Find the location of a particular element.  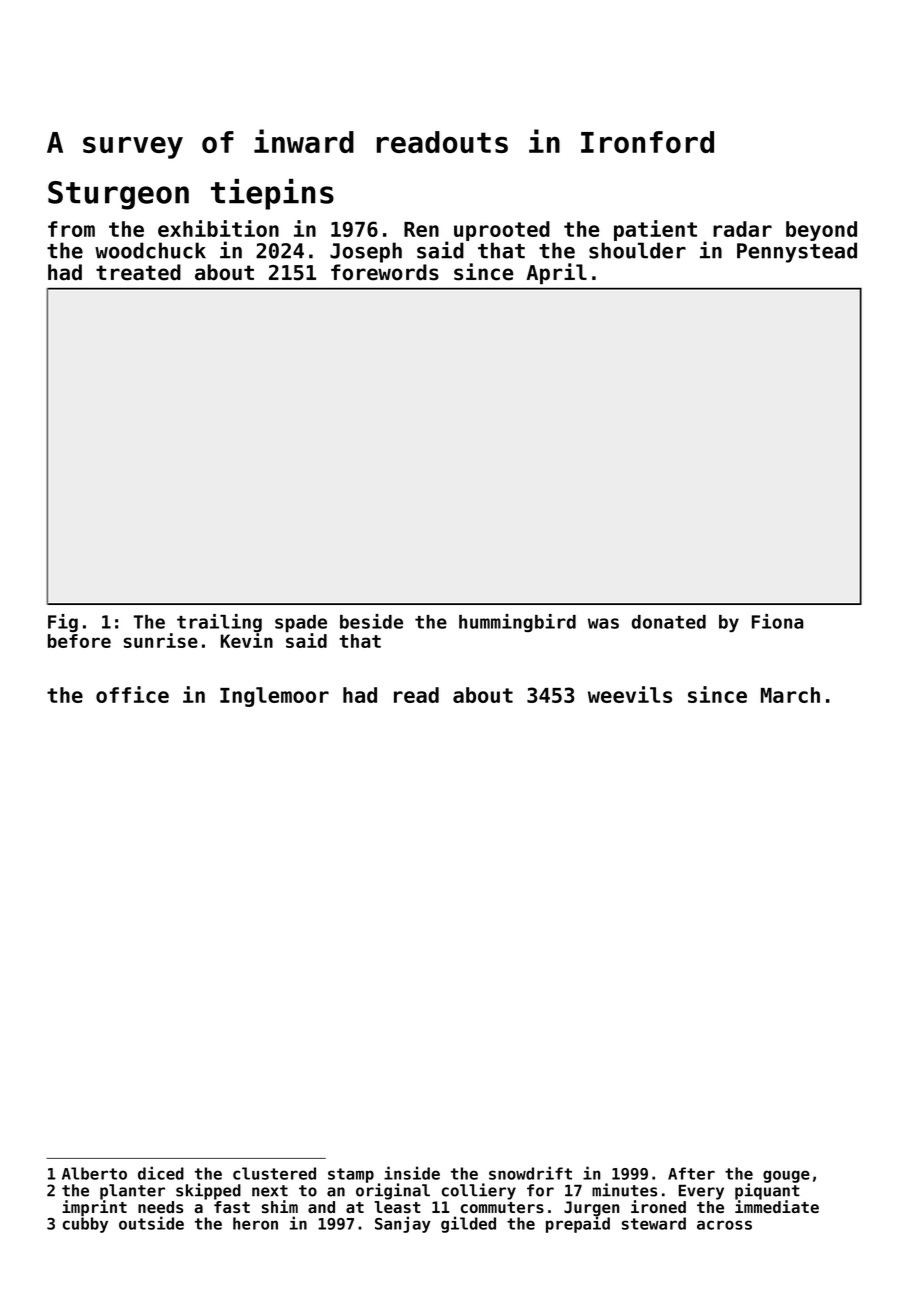

was is located at coordinates (603, 623).
